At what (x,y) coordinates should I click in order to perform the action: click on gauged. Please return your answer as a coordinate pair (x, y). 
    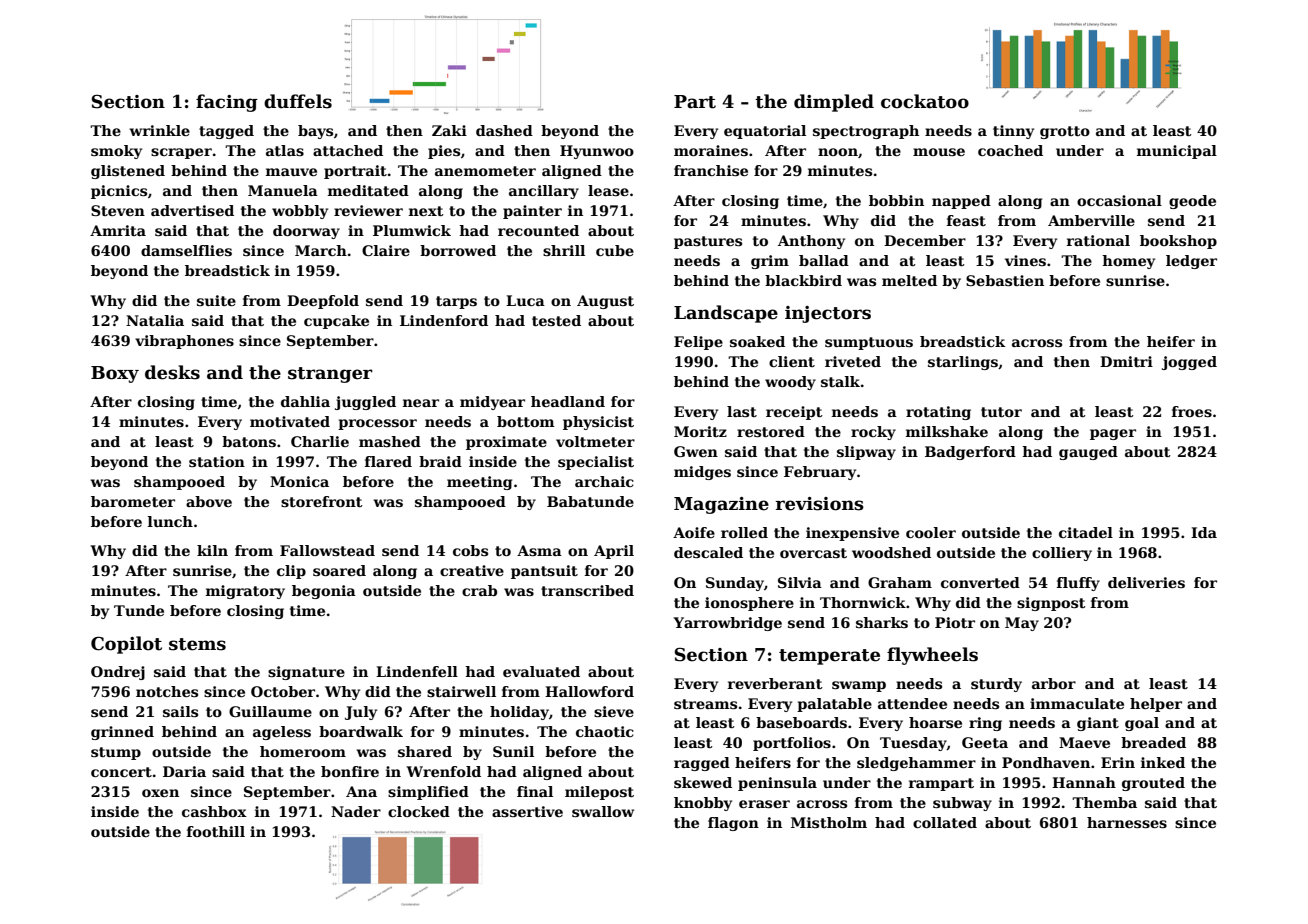
    Looking at the image, I should click on (1088, 453).
